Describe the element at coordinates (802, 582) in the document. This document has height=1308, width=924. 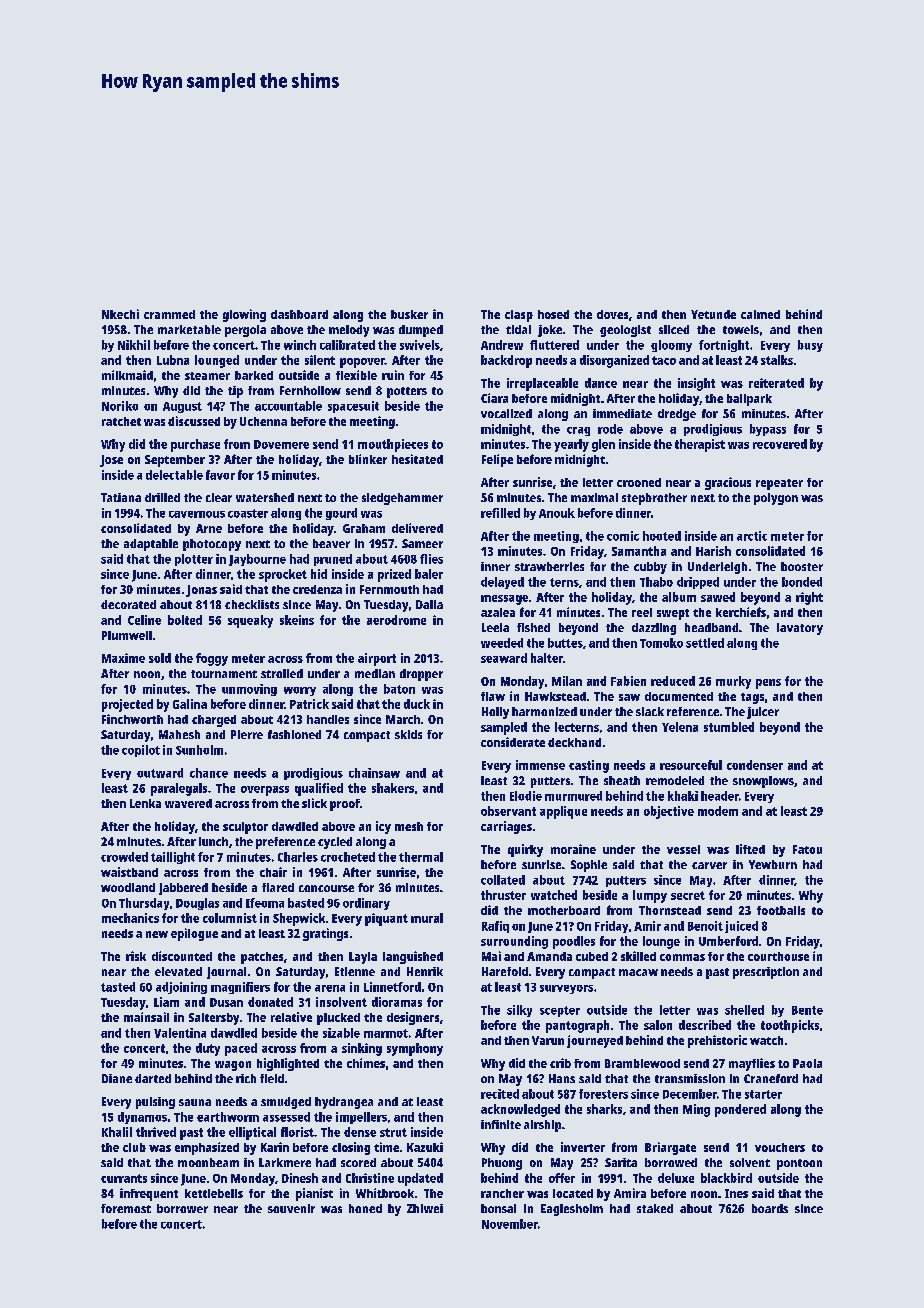
I see `bonded` at that location.
